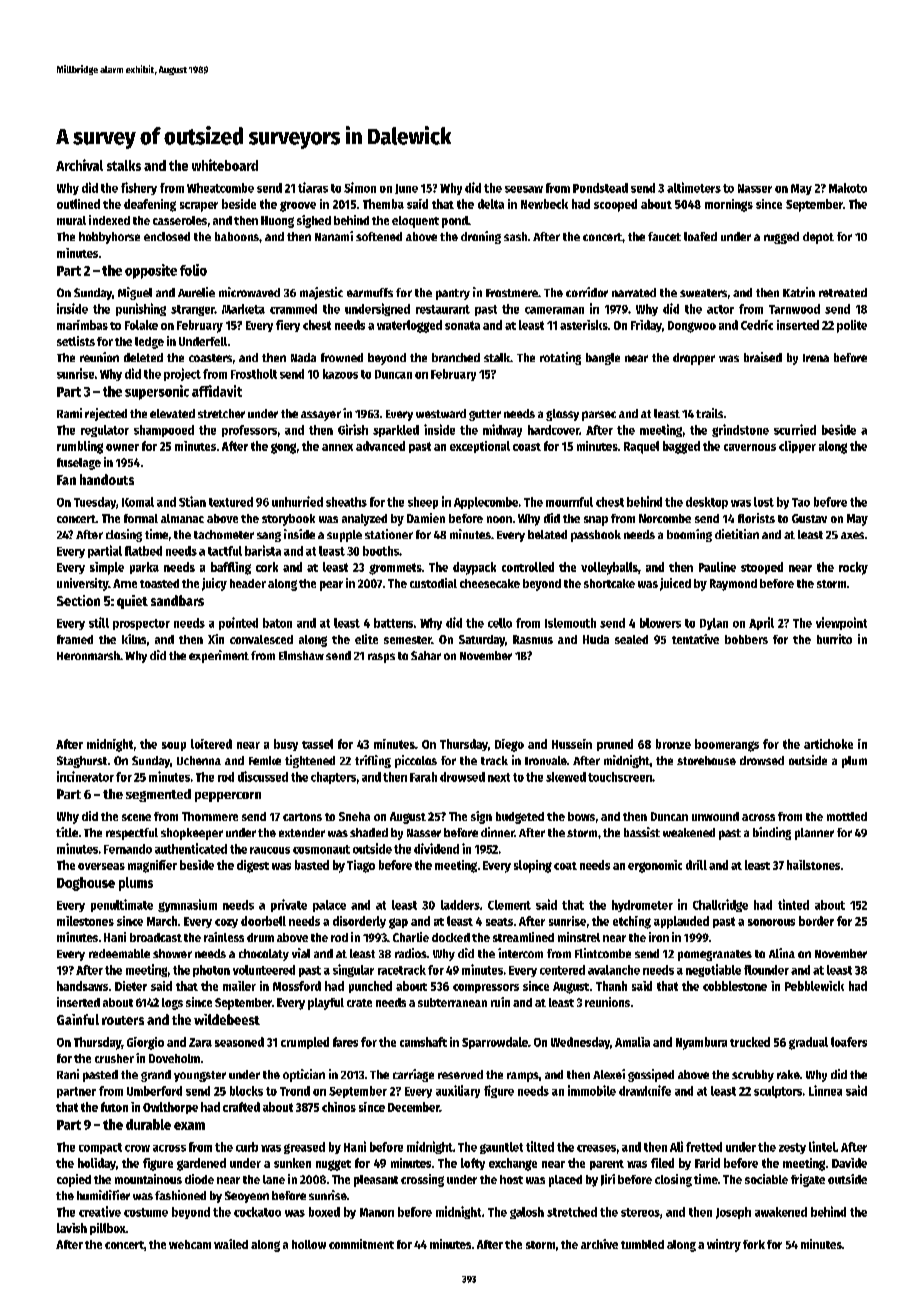 The width and height of the document is (924, 1308). Describe the element at coordinates (853, 568) in the document. I see `rocky` at that location.
